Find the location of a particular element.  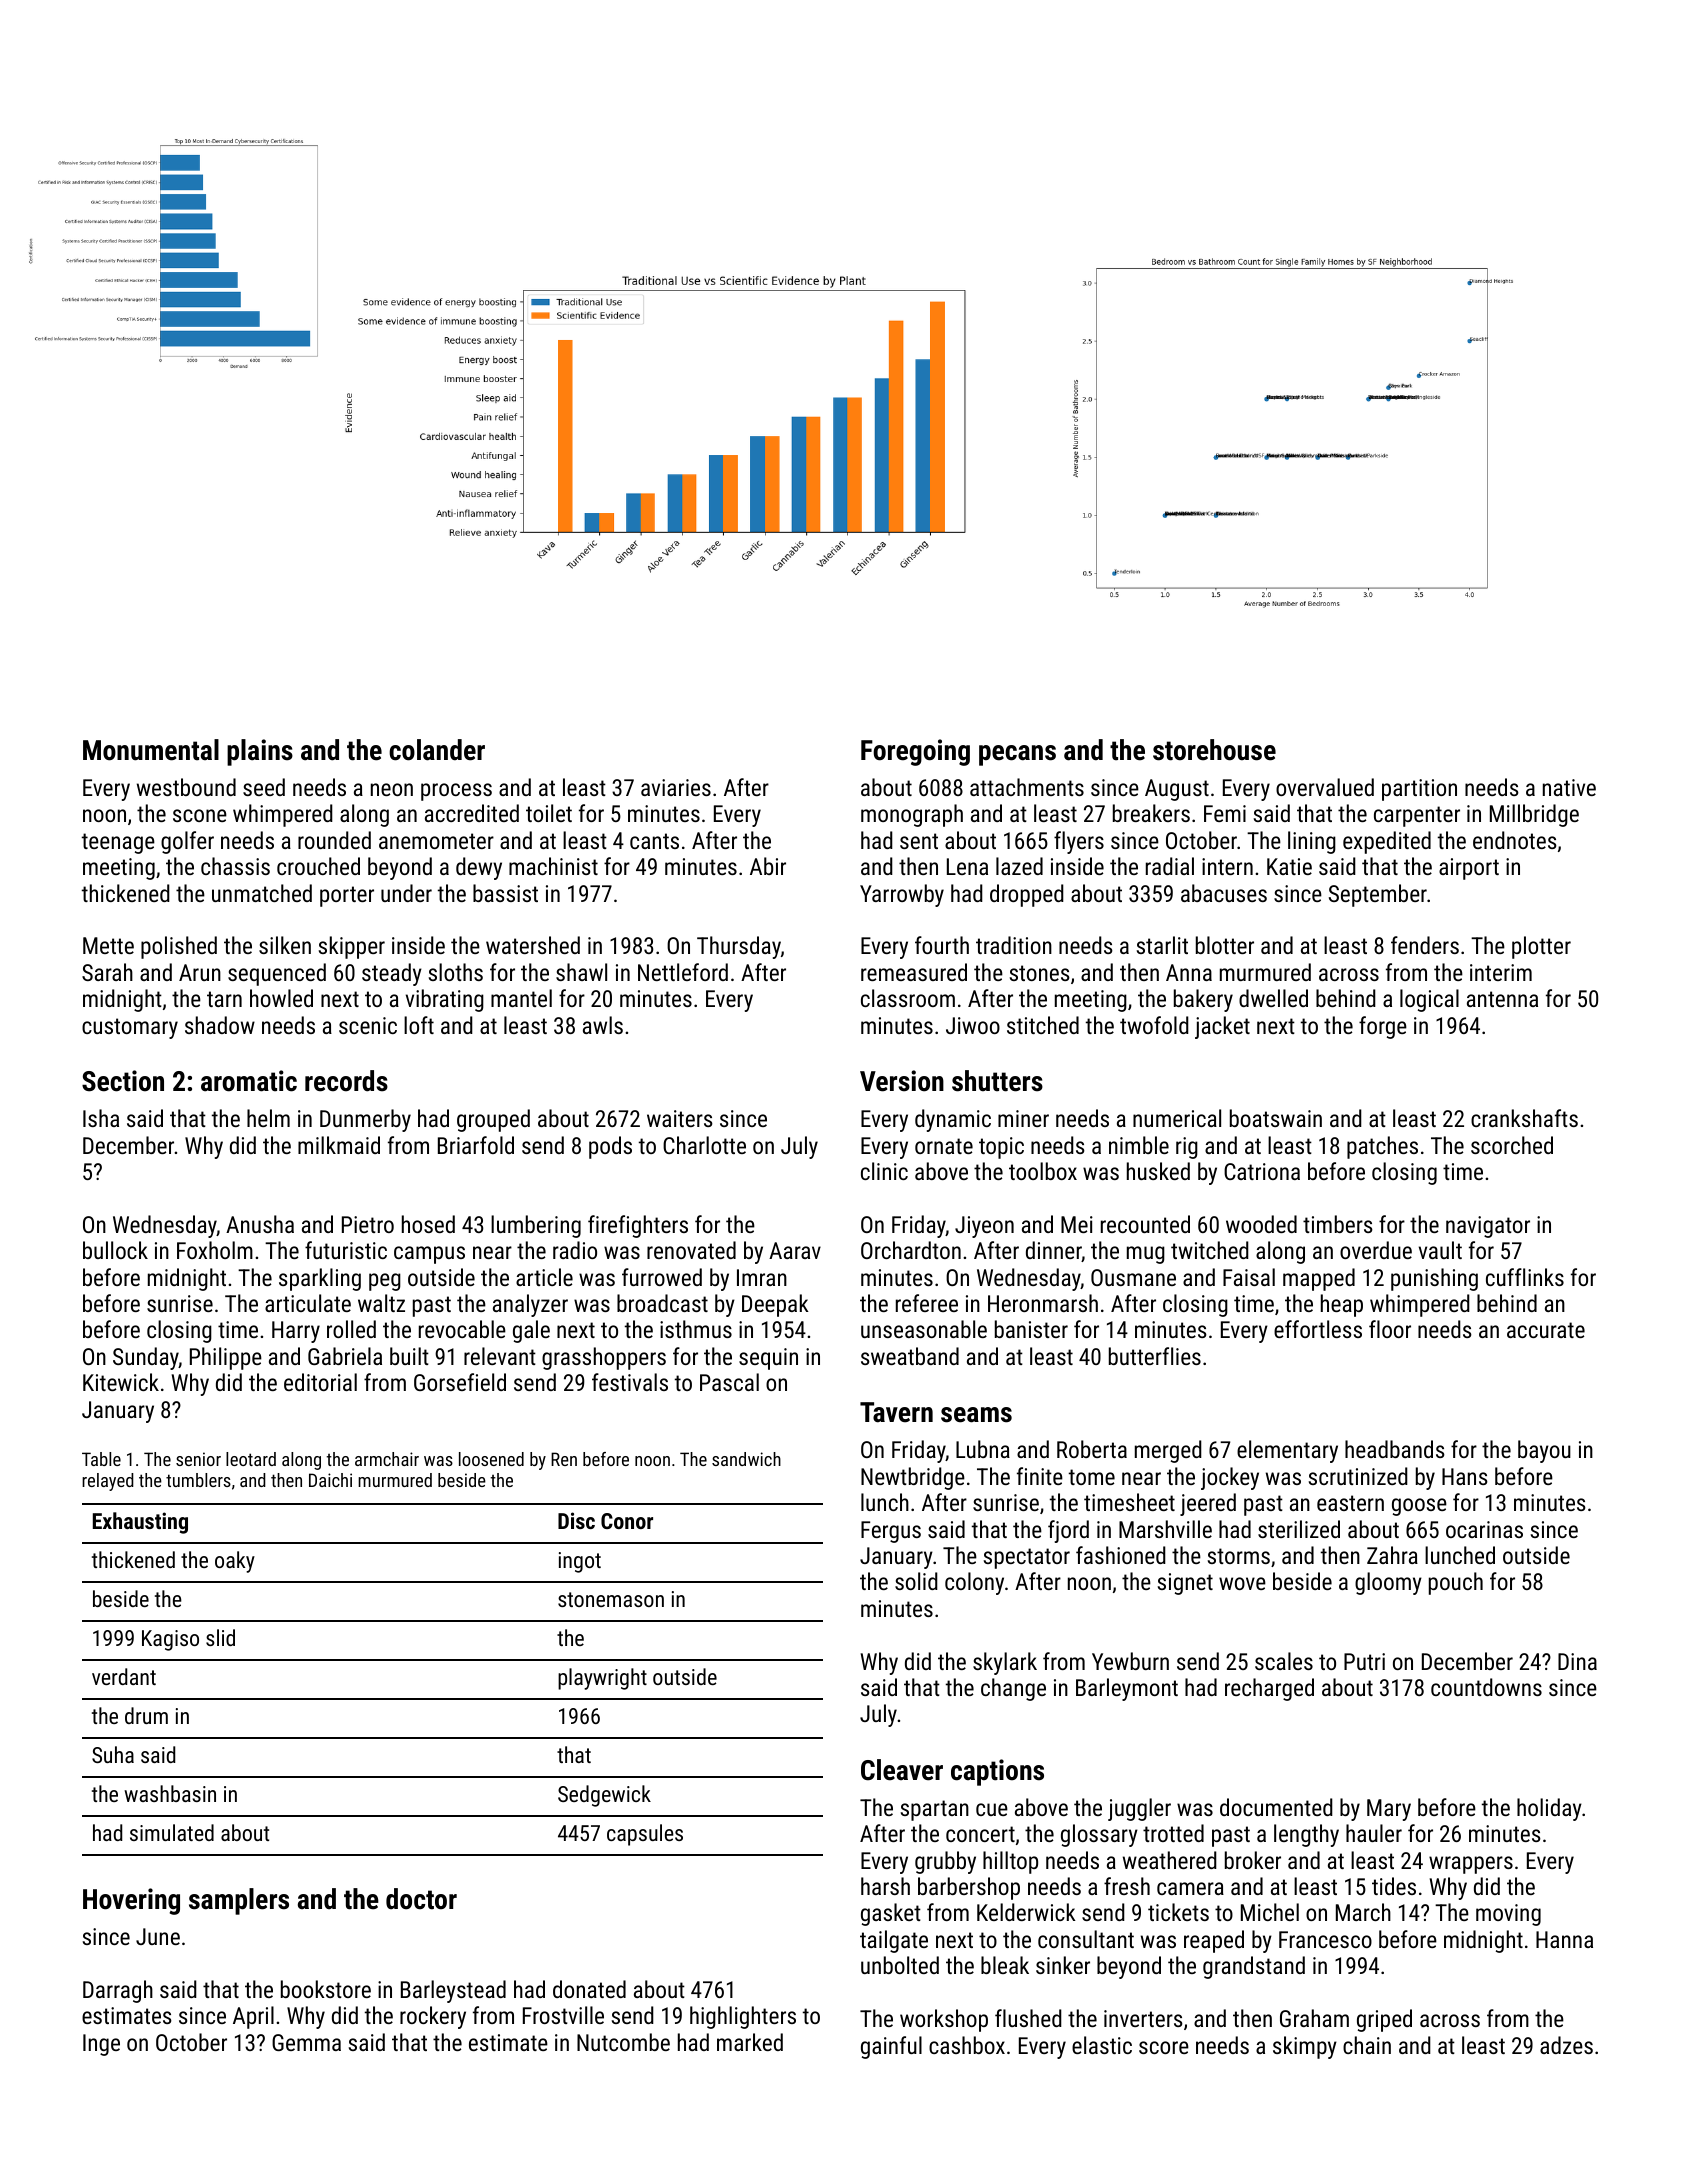

Cleaver is located at coordinates (902, 1770).
